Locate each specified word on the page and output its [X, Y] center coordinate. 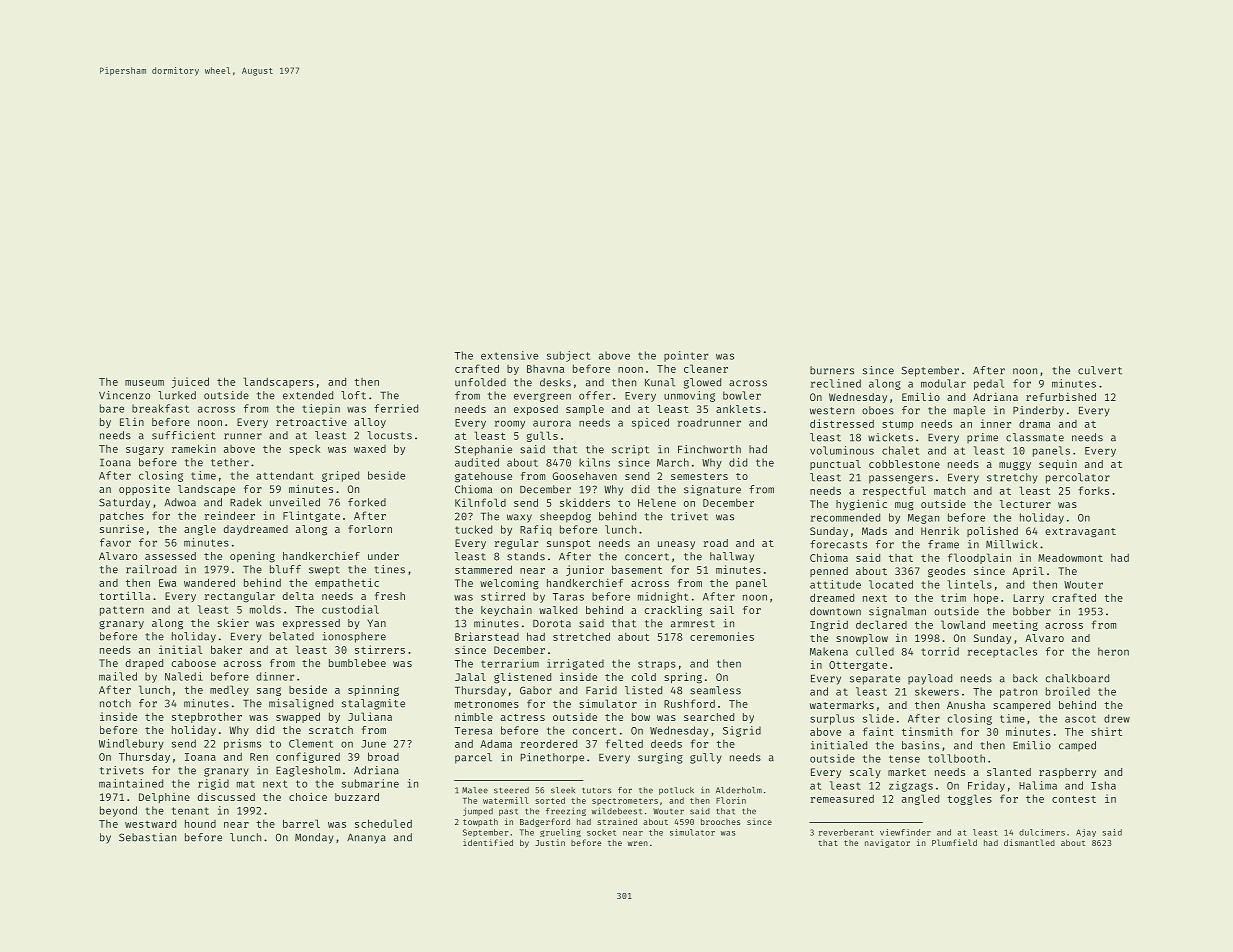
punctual [835, 465]
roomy [510, 424]
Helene [657, 502]
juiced [190, 382]
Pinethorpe [552, 758]
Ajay [1086, 833]
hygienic [861, 505]
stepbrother [207, 717]
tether [230, 462]
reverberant [846, 832]
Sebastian [147, 837]
